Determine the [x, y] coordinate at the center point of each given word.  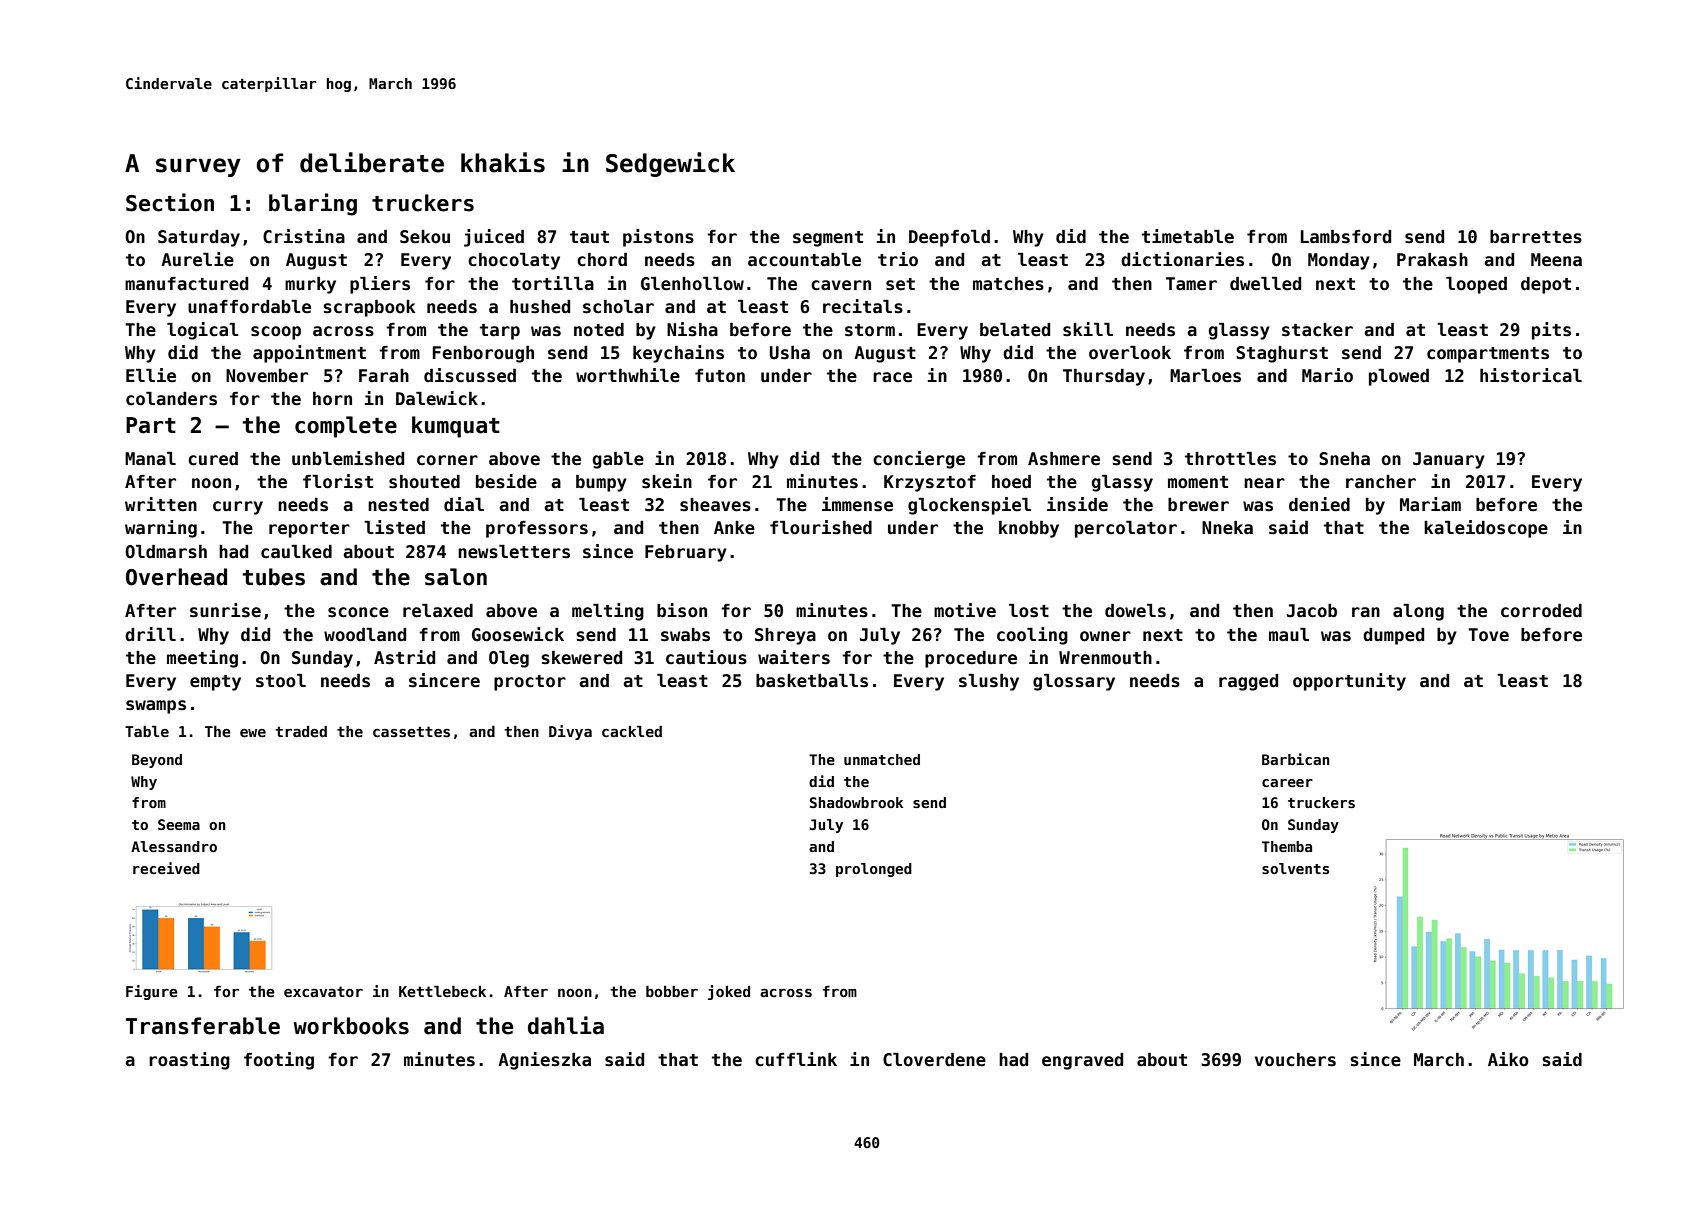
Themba [1287, 846]
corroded [1541, 611]
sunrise [225, 610]
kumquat [456, 427]
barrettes [1536, 237]
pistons [658, 238]
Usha [790, 353]
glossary [1074, 682]
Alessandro [174, 846]
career [1287, 783]
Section [170, 202]
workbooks [351, 1026]
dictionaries [1182, 259]
